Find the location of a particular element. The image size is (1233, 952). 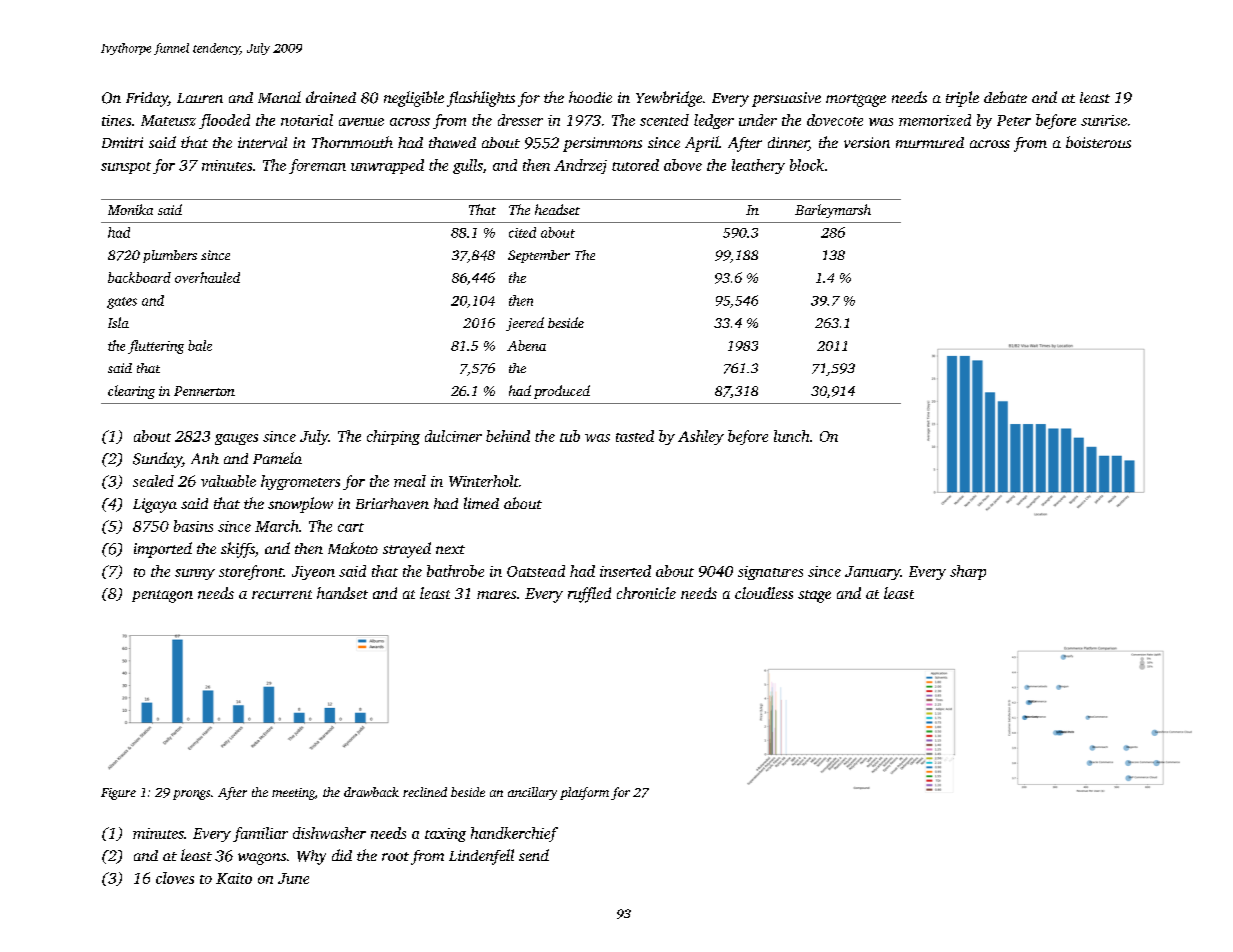

sunrise is located at coordinates (1104, 120).
